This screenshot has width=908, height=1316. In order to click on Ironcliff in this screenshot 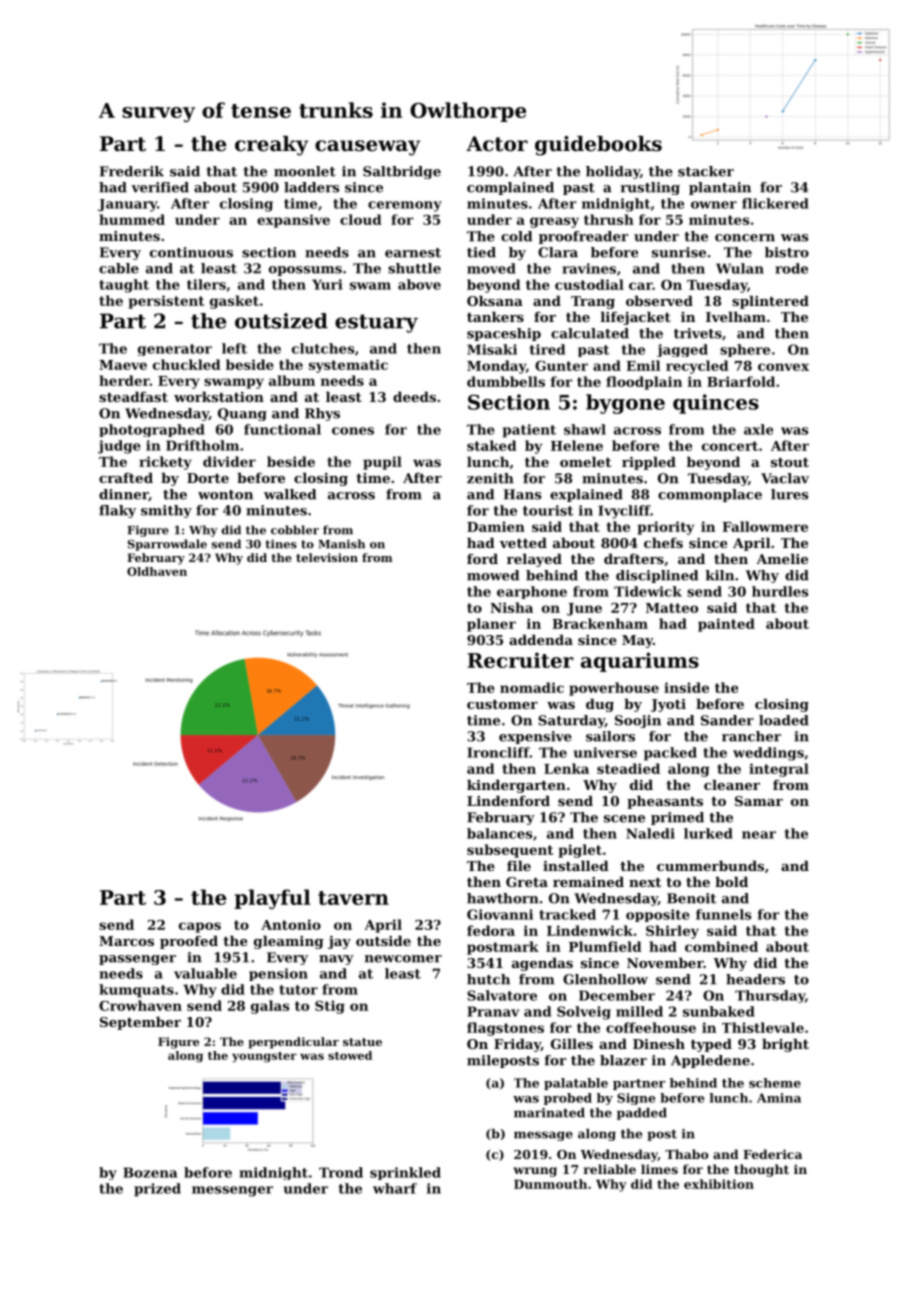, I will do `click(498, 752)`.
